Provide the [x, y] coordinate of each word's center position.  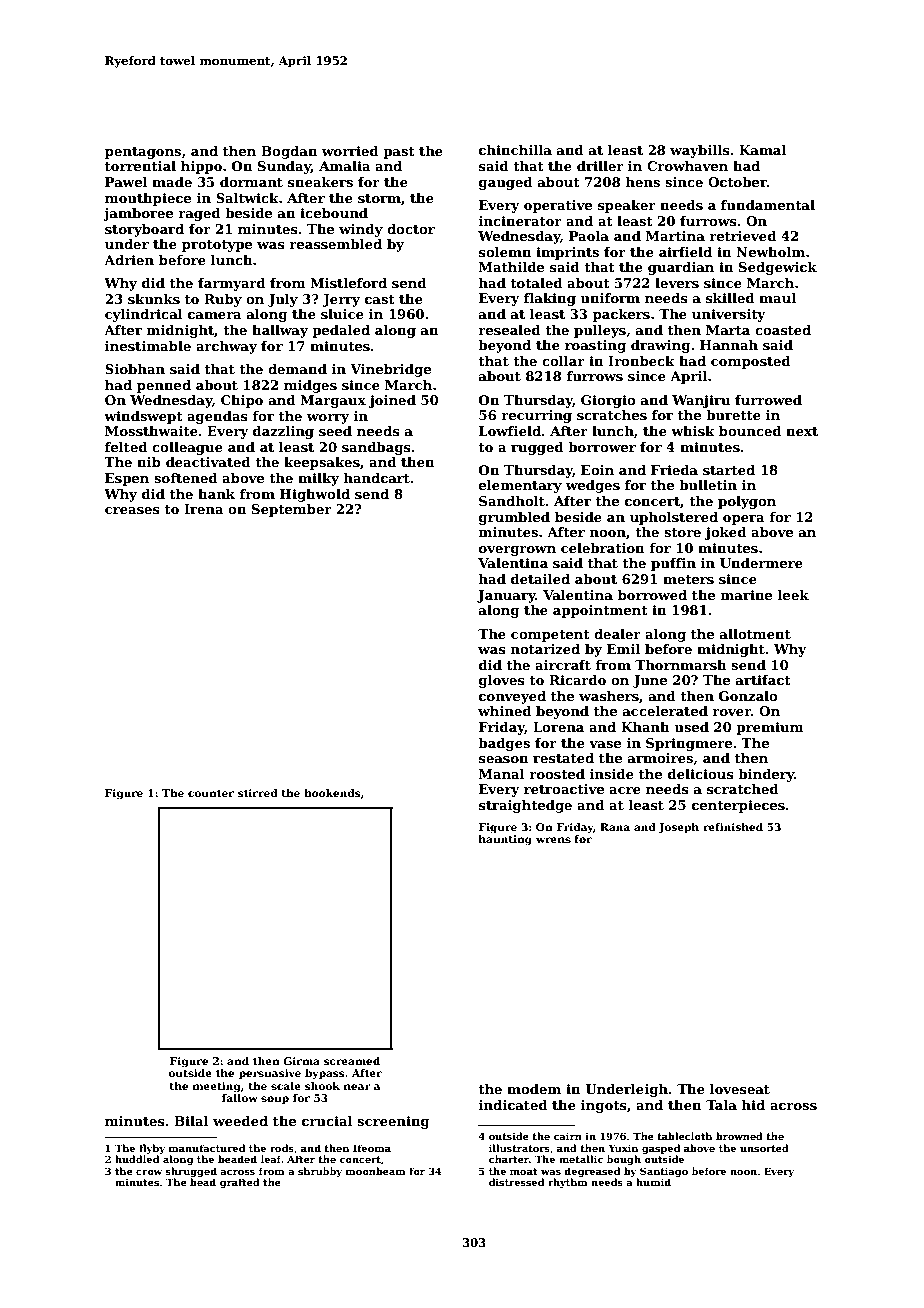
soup [275, 1100]
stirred [258, 793]
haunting [505, 840]
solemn [505, 252]
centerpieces [738, 806]
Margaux [333, 401]
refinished [733, 827]
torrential [140, 166]
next [802, 431]
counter [211, 793]
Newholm [770, 252]
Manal [502, 774]
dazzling [283, 432]
